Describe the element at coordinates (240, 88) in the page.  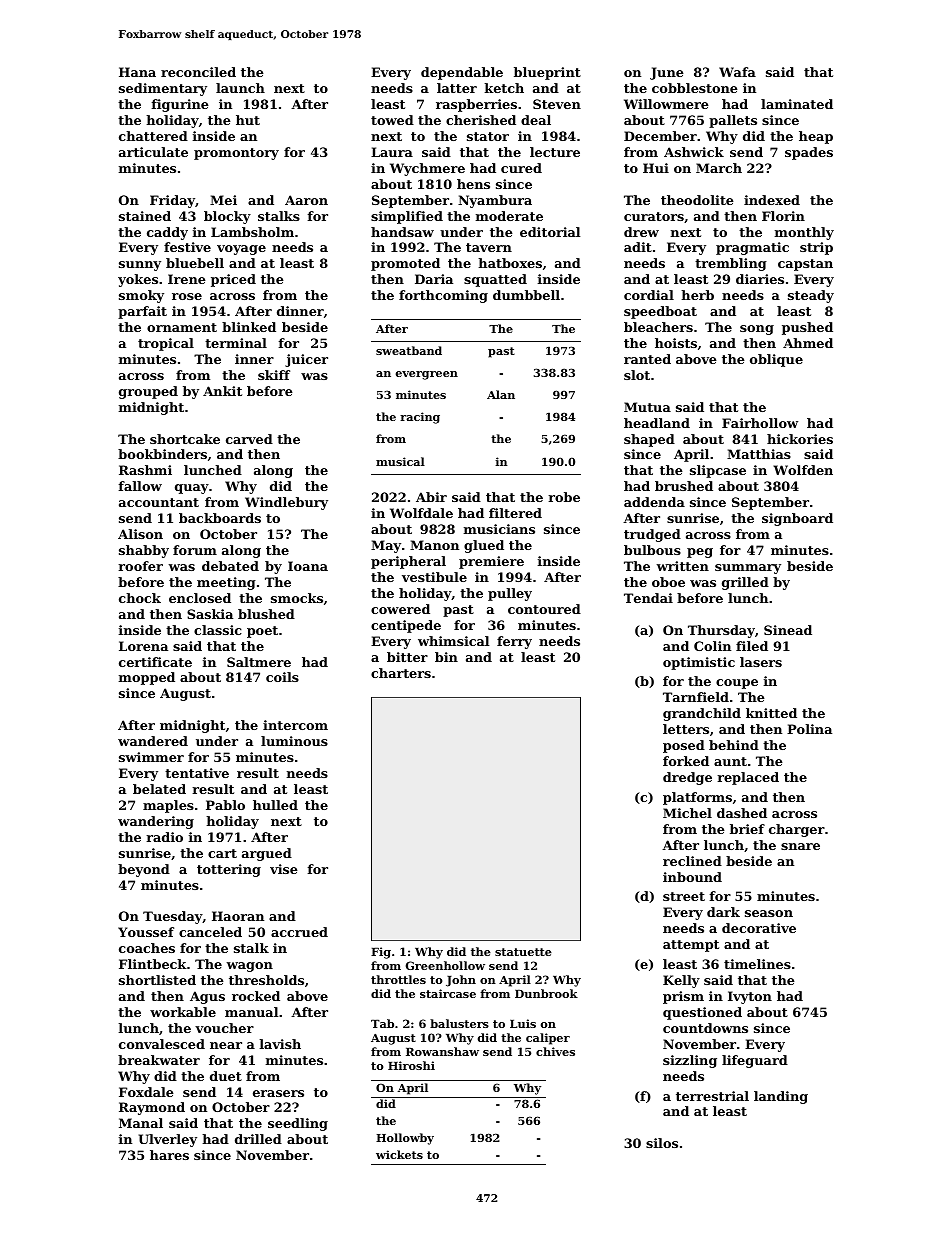
I see `launch` at that location.
